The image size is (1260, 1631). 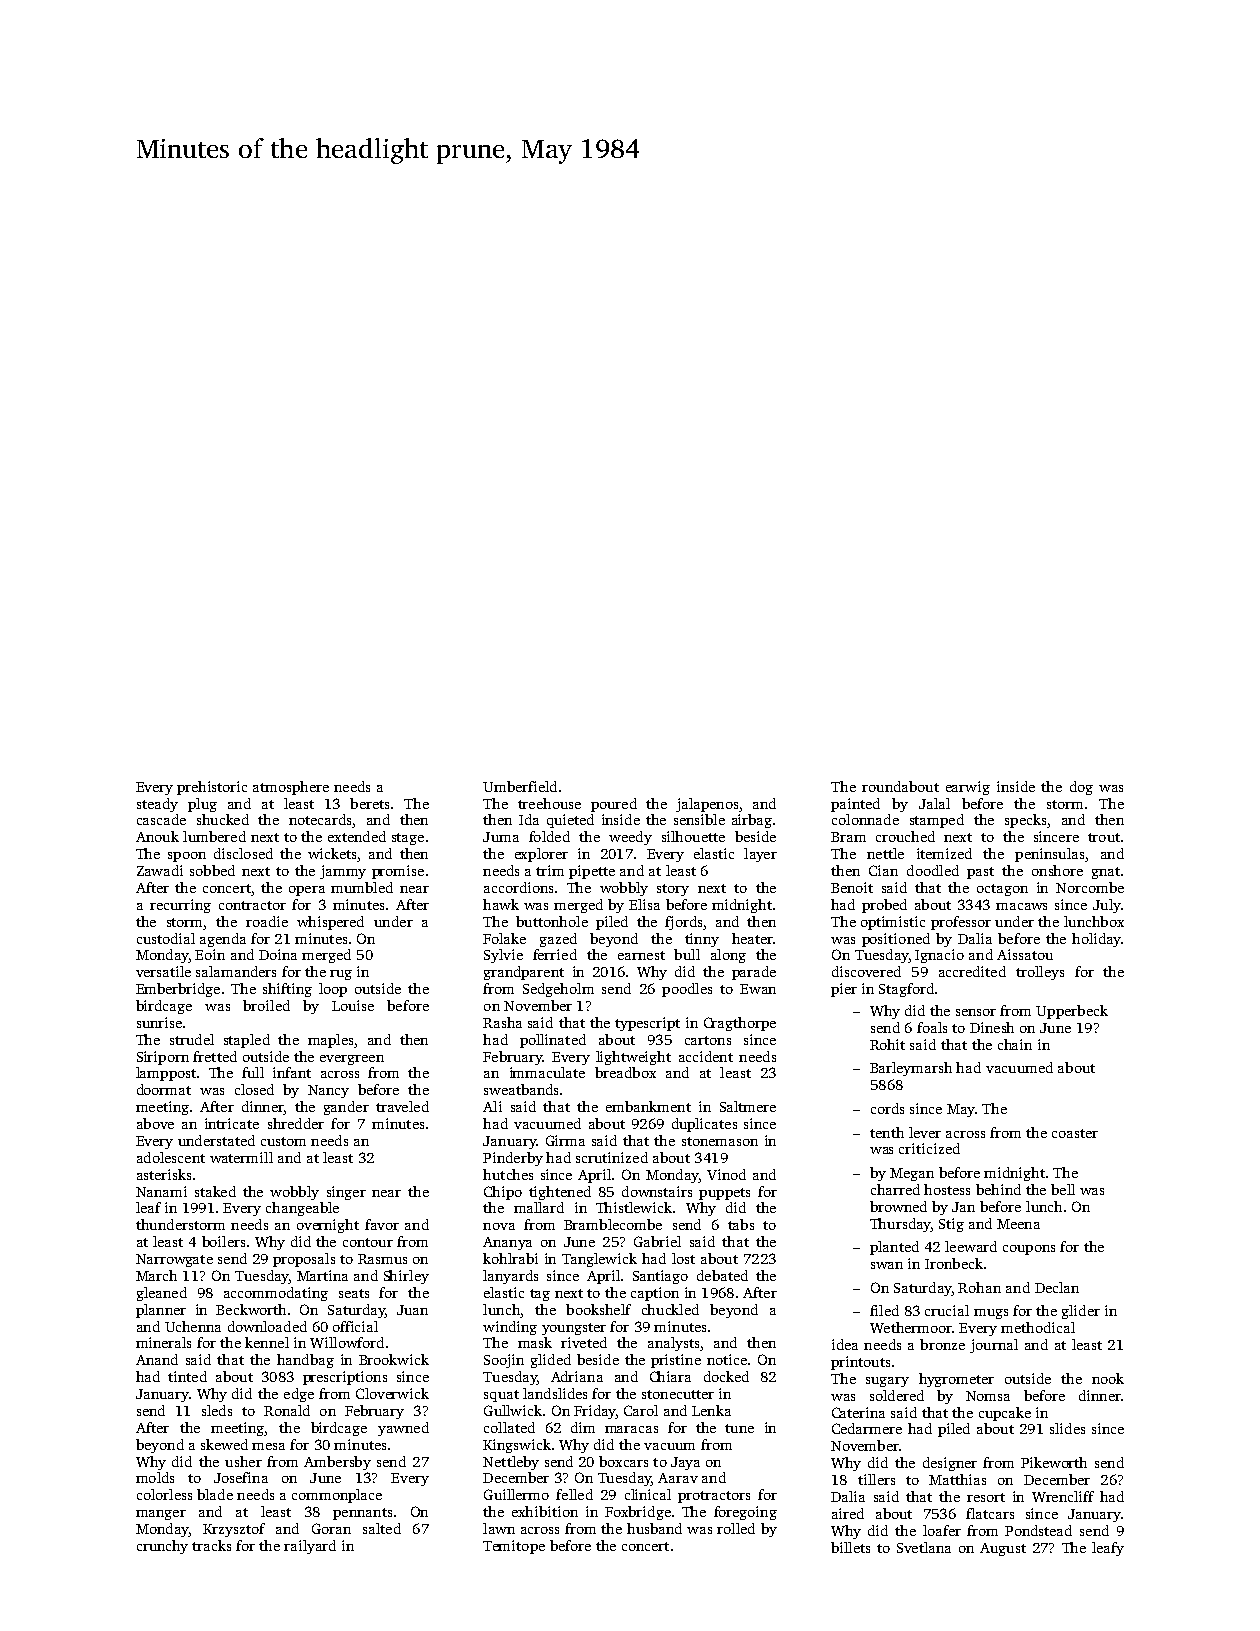 I want to click on atmosphere, so click(x=291, y=788).
